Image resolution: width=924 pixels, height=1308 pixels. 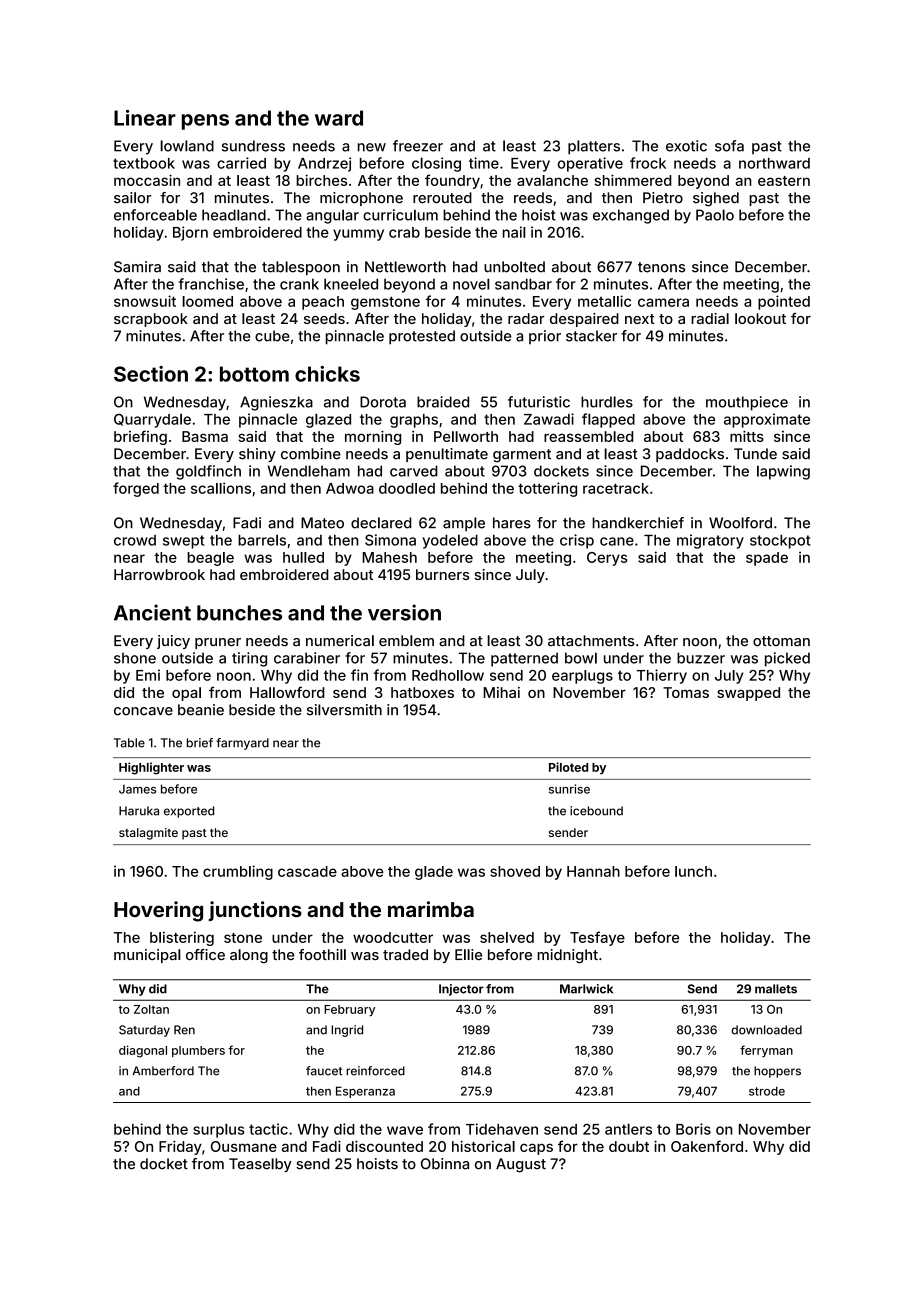 What do you see at coordinates (607, 559) in the screenshot?
I see `Cerys` at bounding box center [607, 559].
